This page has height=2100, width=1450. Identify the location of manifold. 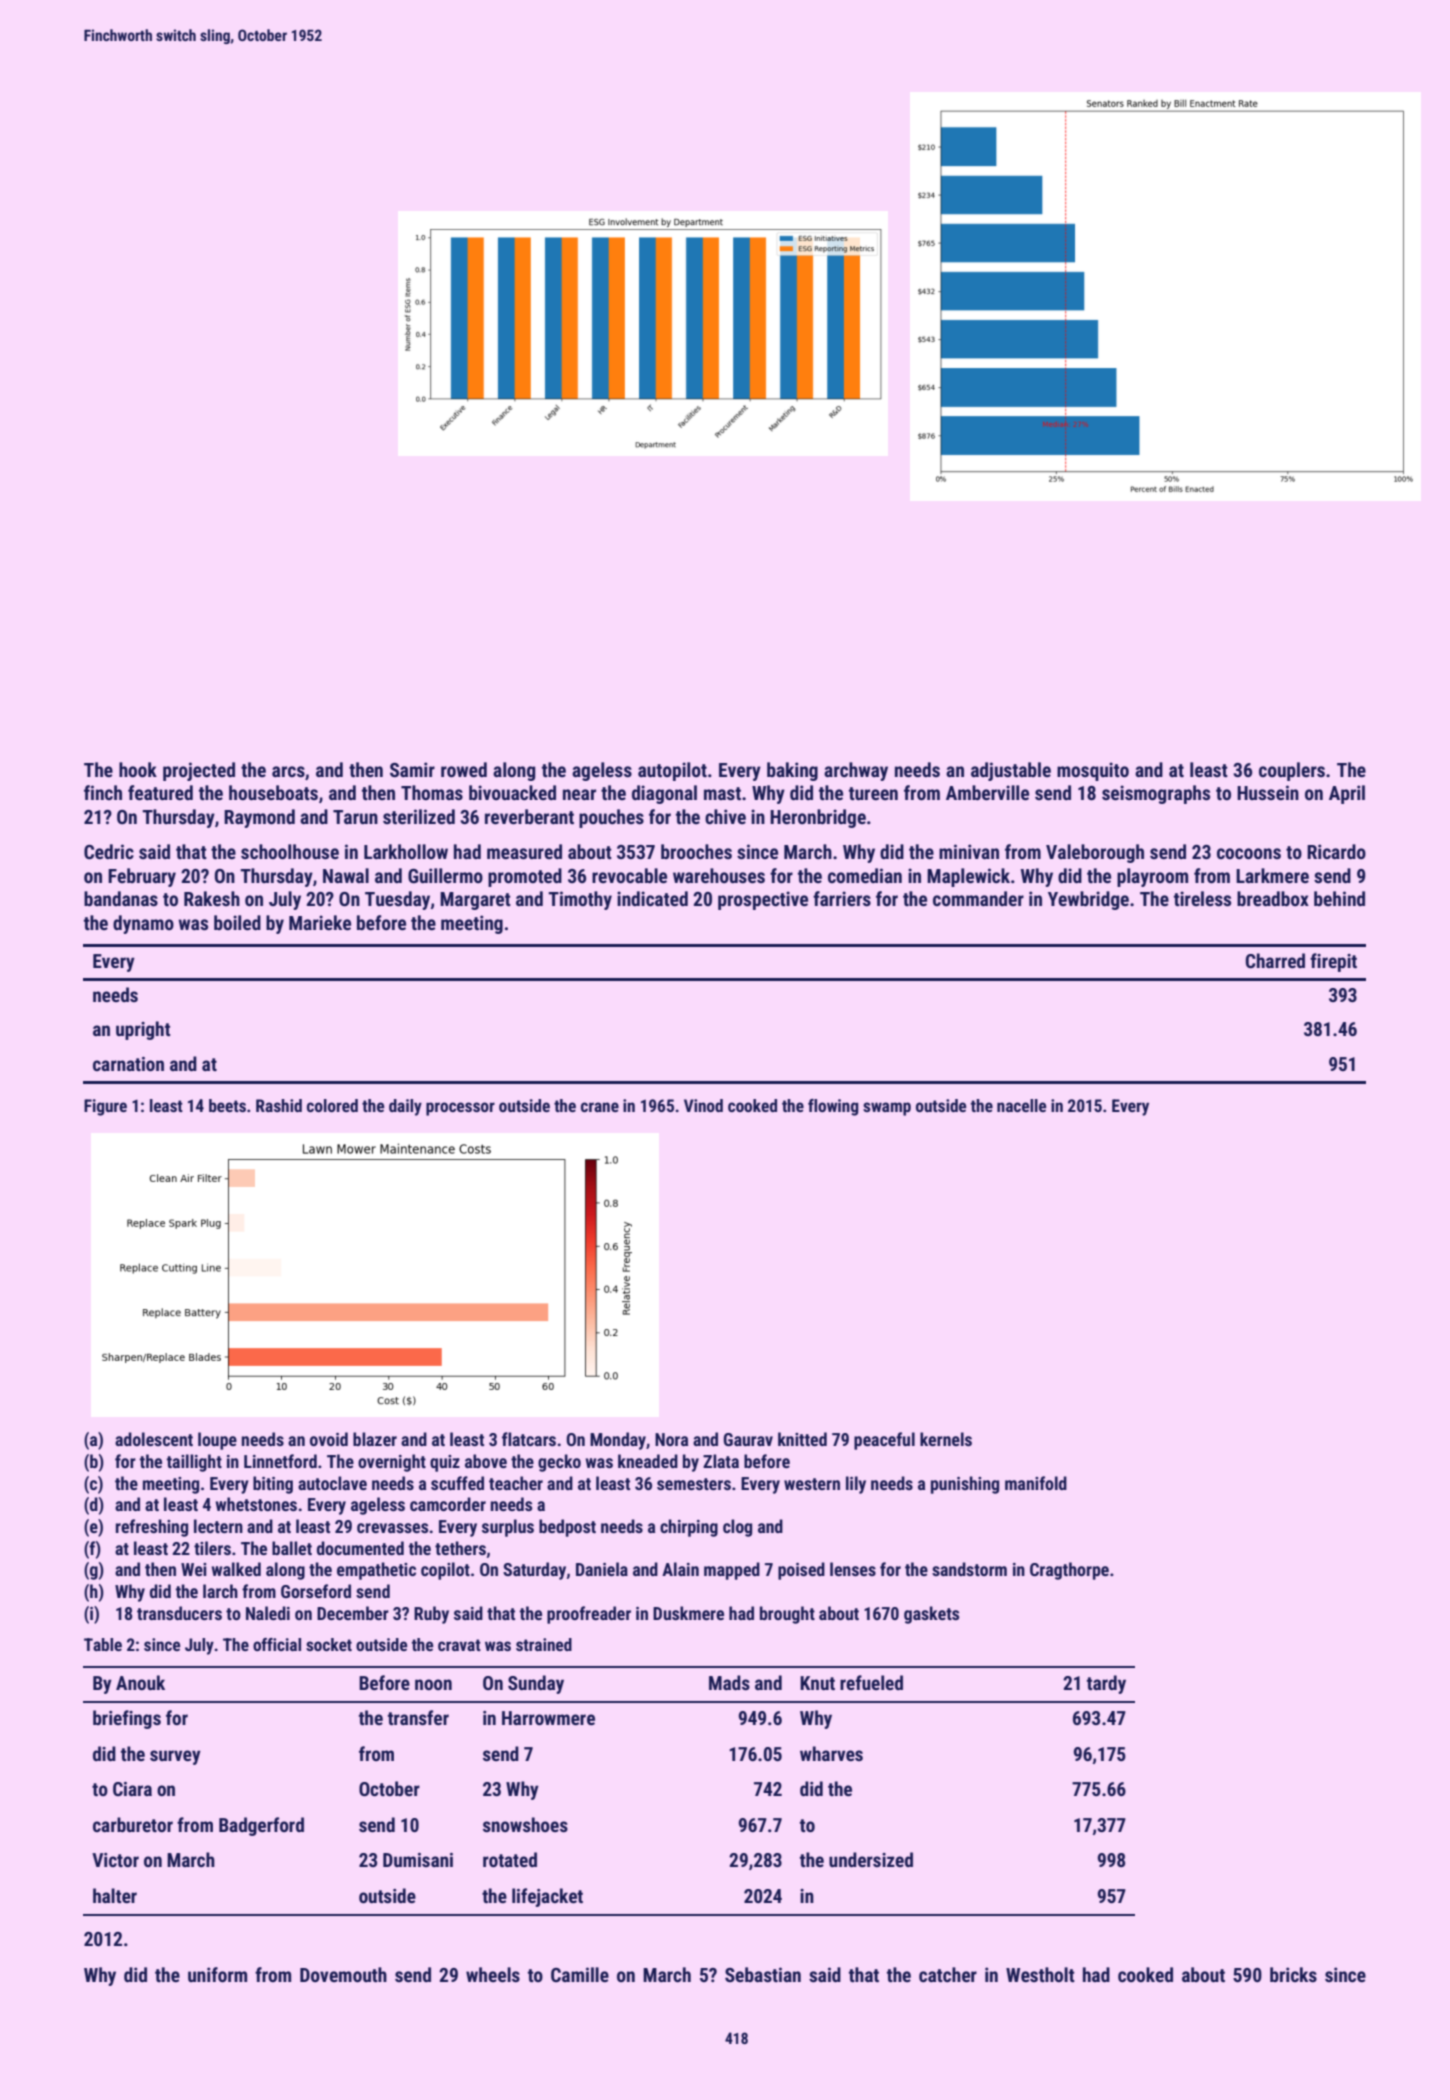
(1036, 1483).
